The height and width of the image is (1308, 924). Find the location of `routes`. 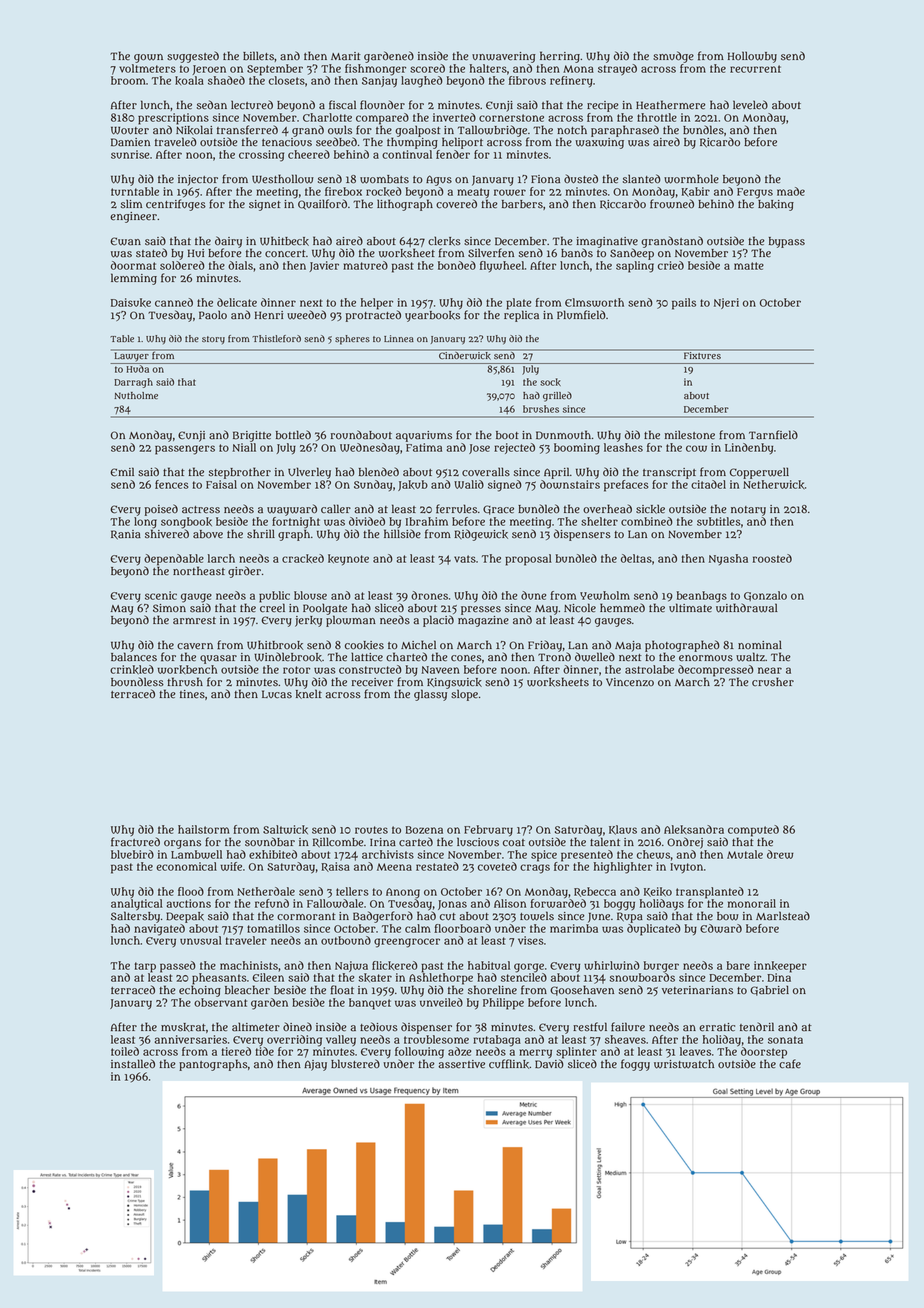

routes is located at coordinates (371, 830).
